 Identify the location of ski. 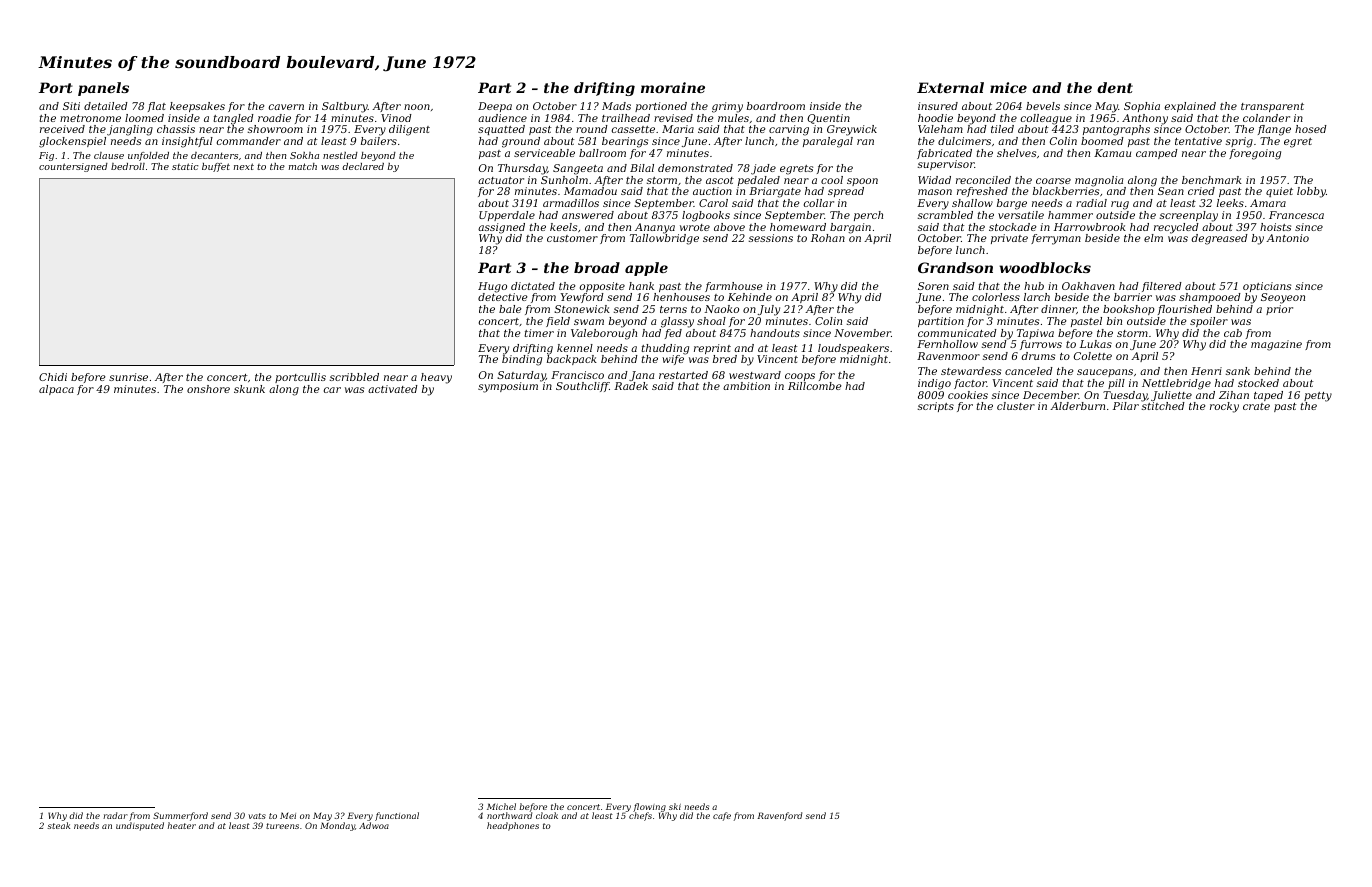
(675, 806).
